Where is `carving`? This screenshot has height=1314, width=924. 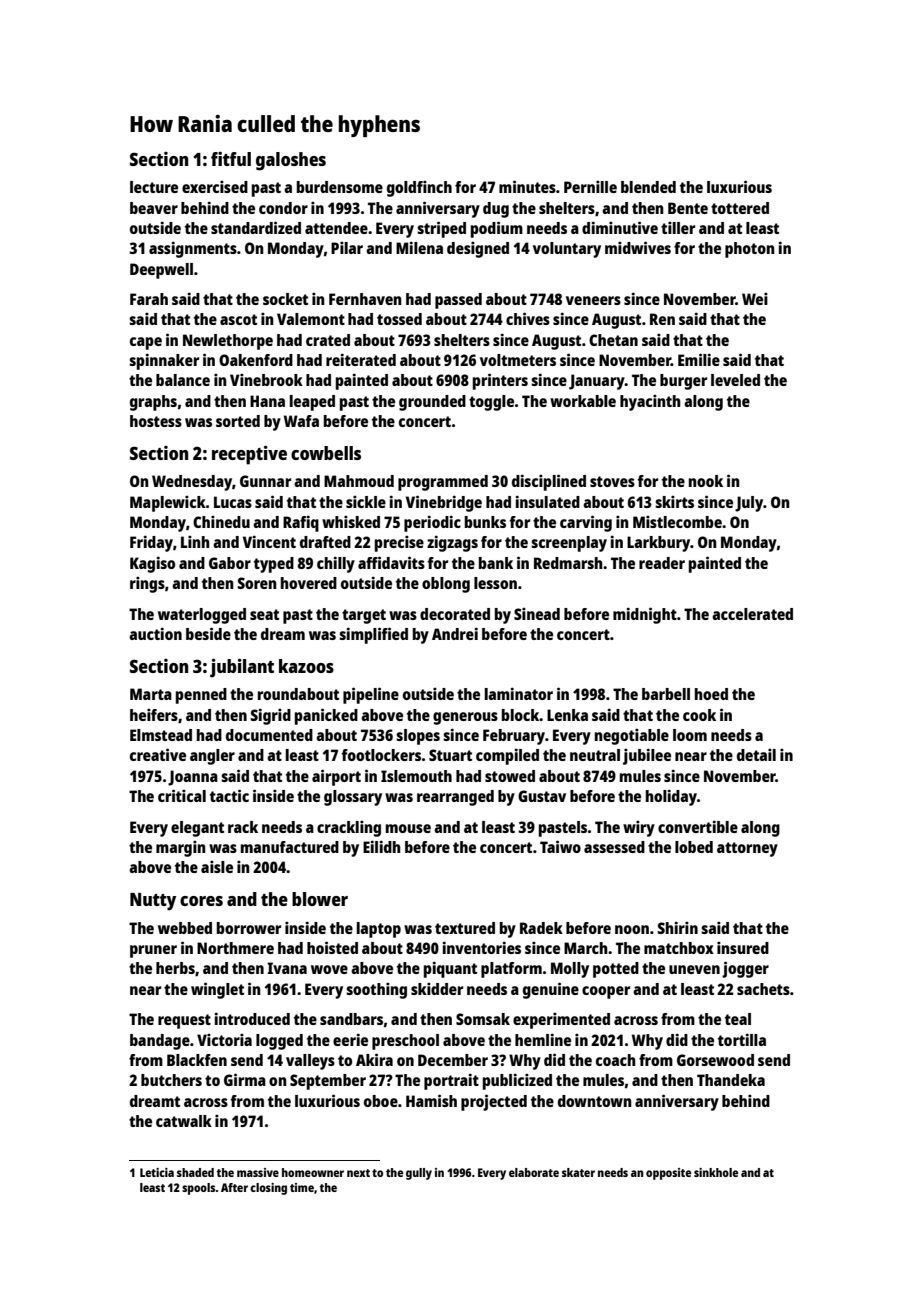
carving is located at coordinates (586, 523).
